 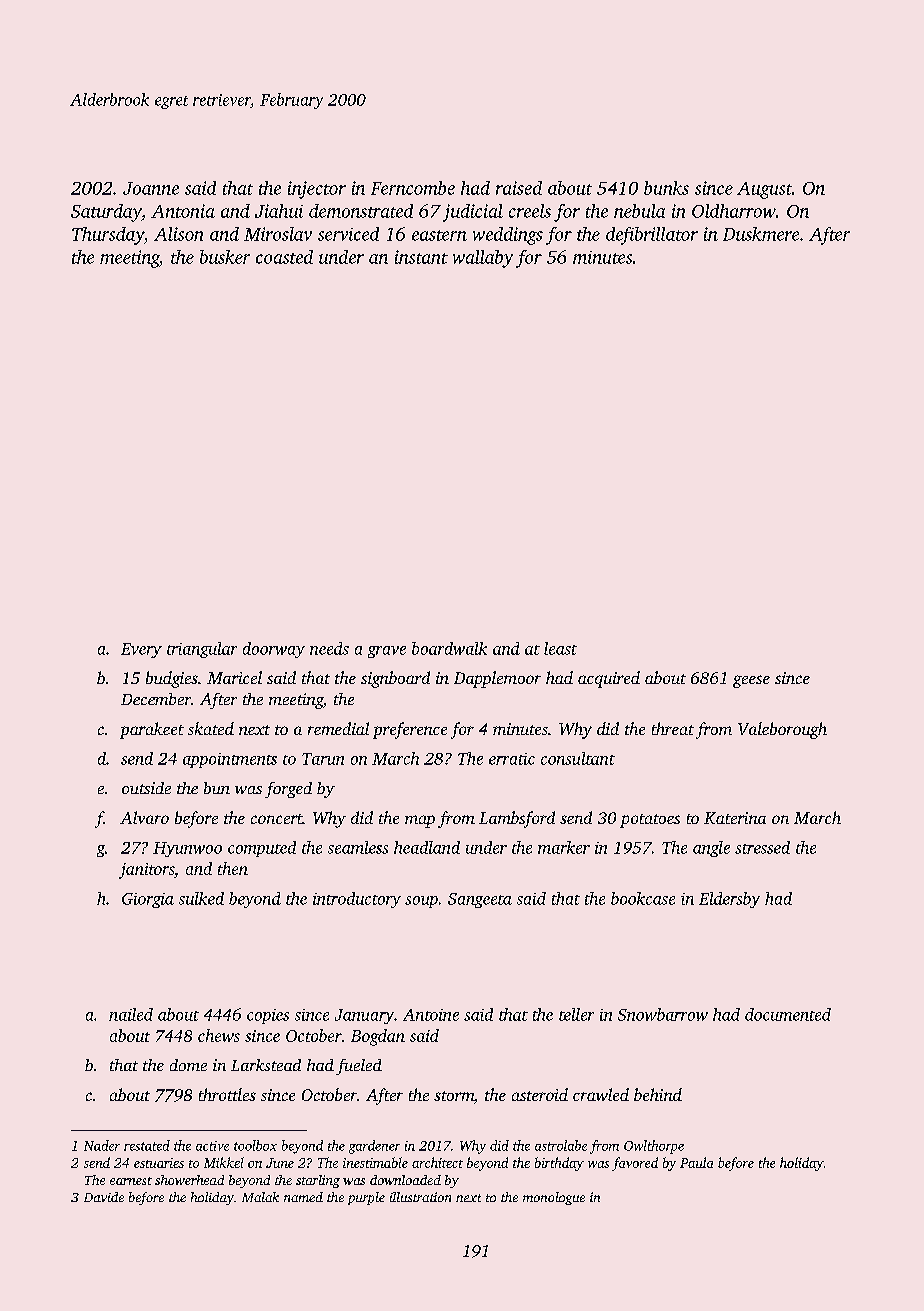 What do you see at coordinates (131, 1014) in the image?
I see `nailed` at bounding box center [131, 1014].
